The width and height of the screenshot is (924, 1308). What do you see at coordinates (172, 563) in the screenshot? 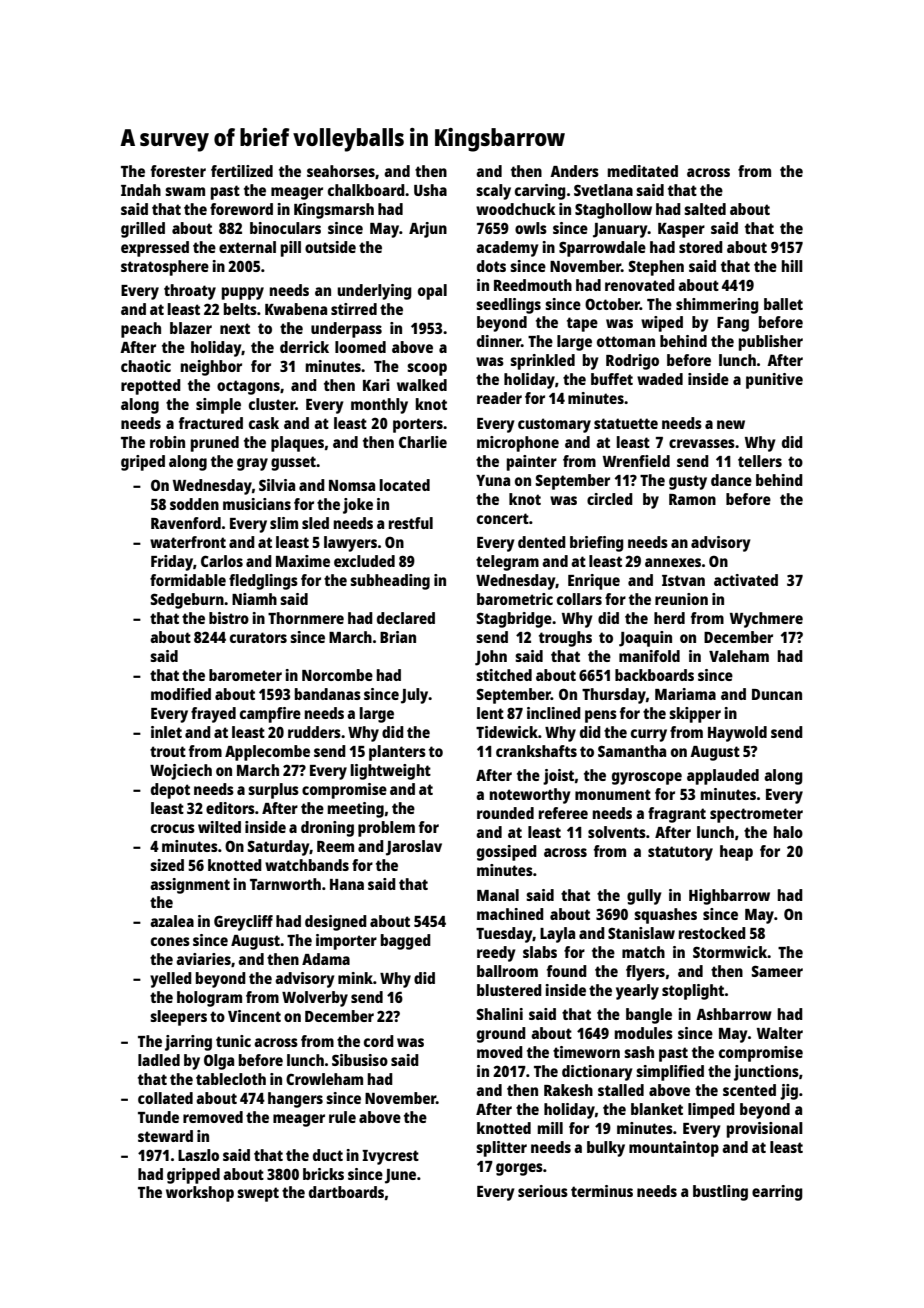
I see `Friday` at bounding box center [172, 563].
